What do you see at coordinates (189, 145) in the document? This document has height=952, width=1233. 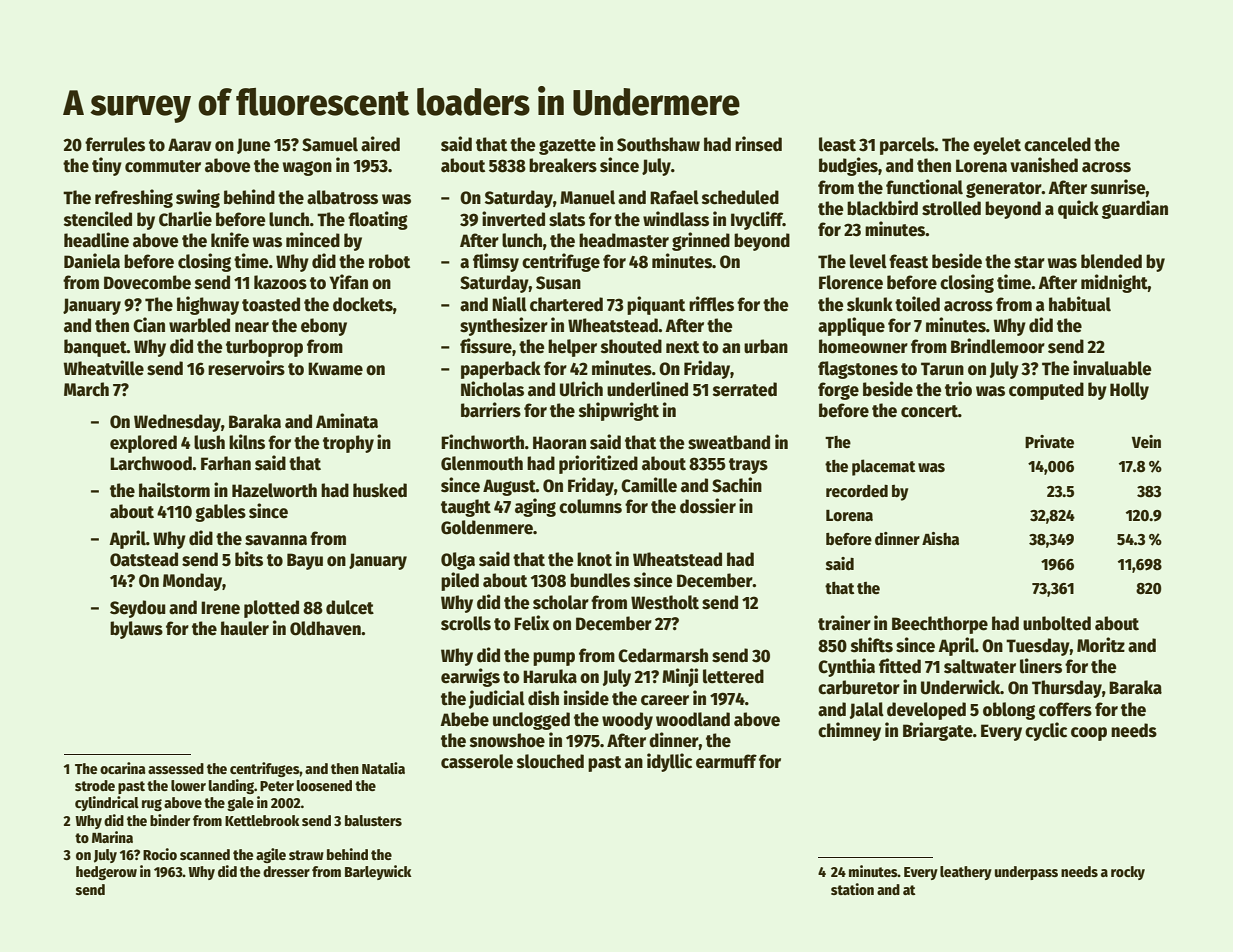 I see `Aarav` at bounding box center [189, 145].
